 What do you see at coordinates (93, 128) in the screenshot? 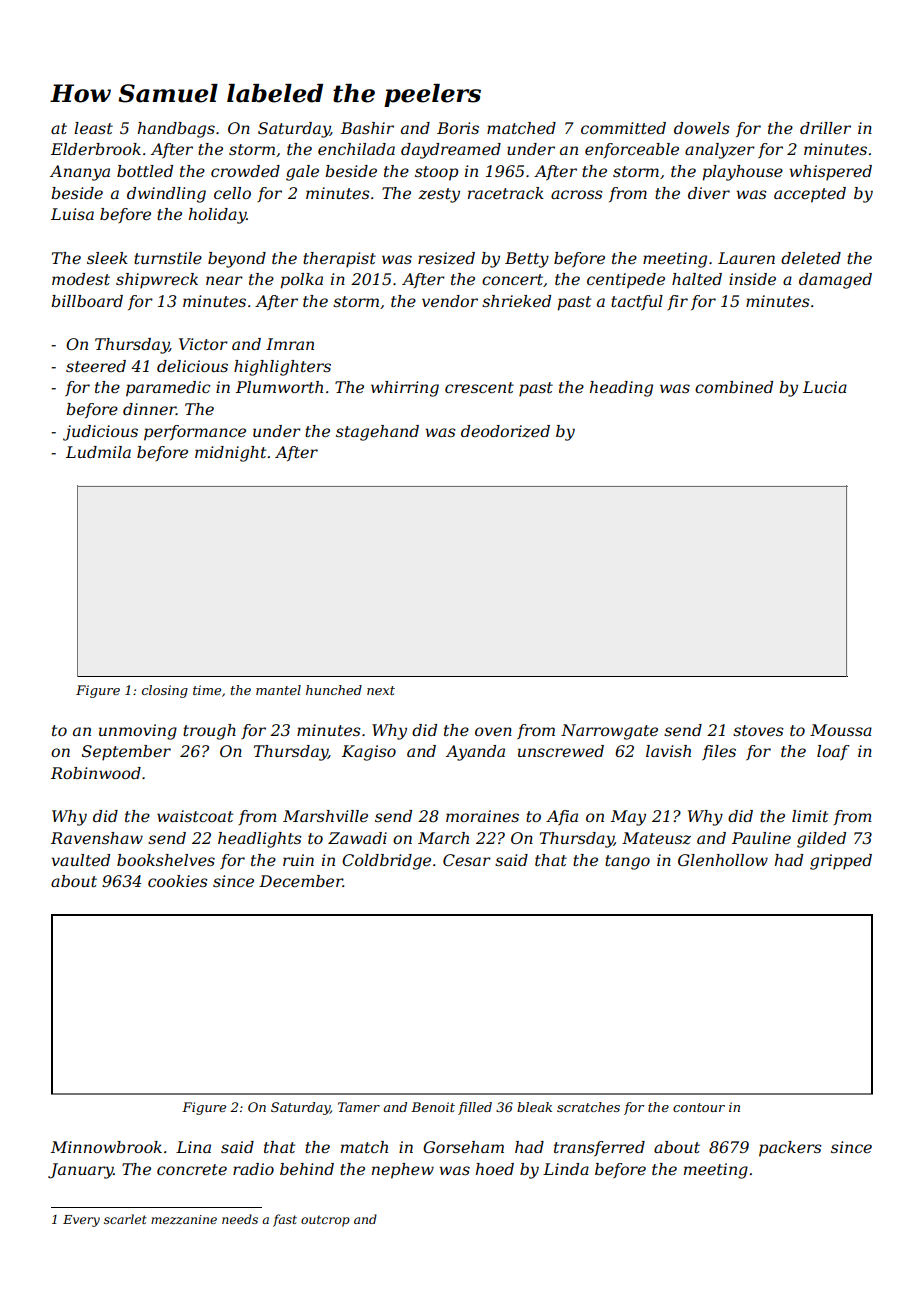
I see `least` at bounding box center [93, 128].
